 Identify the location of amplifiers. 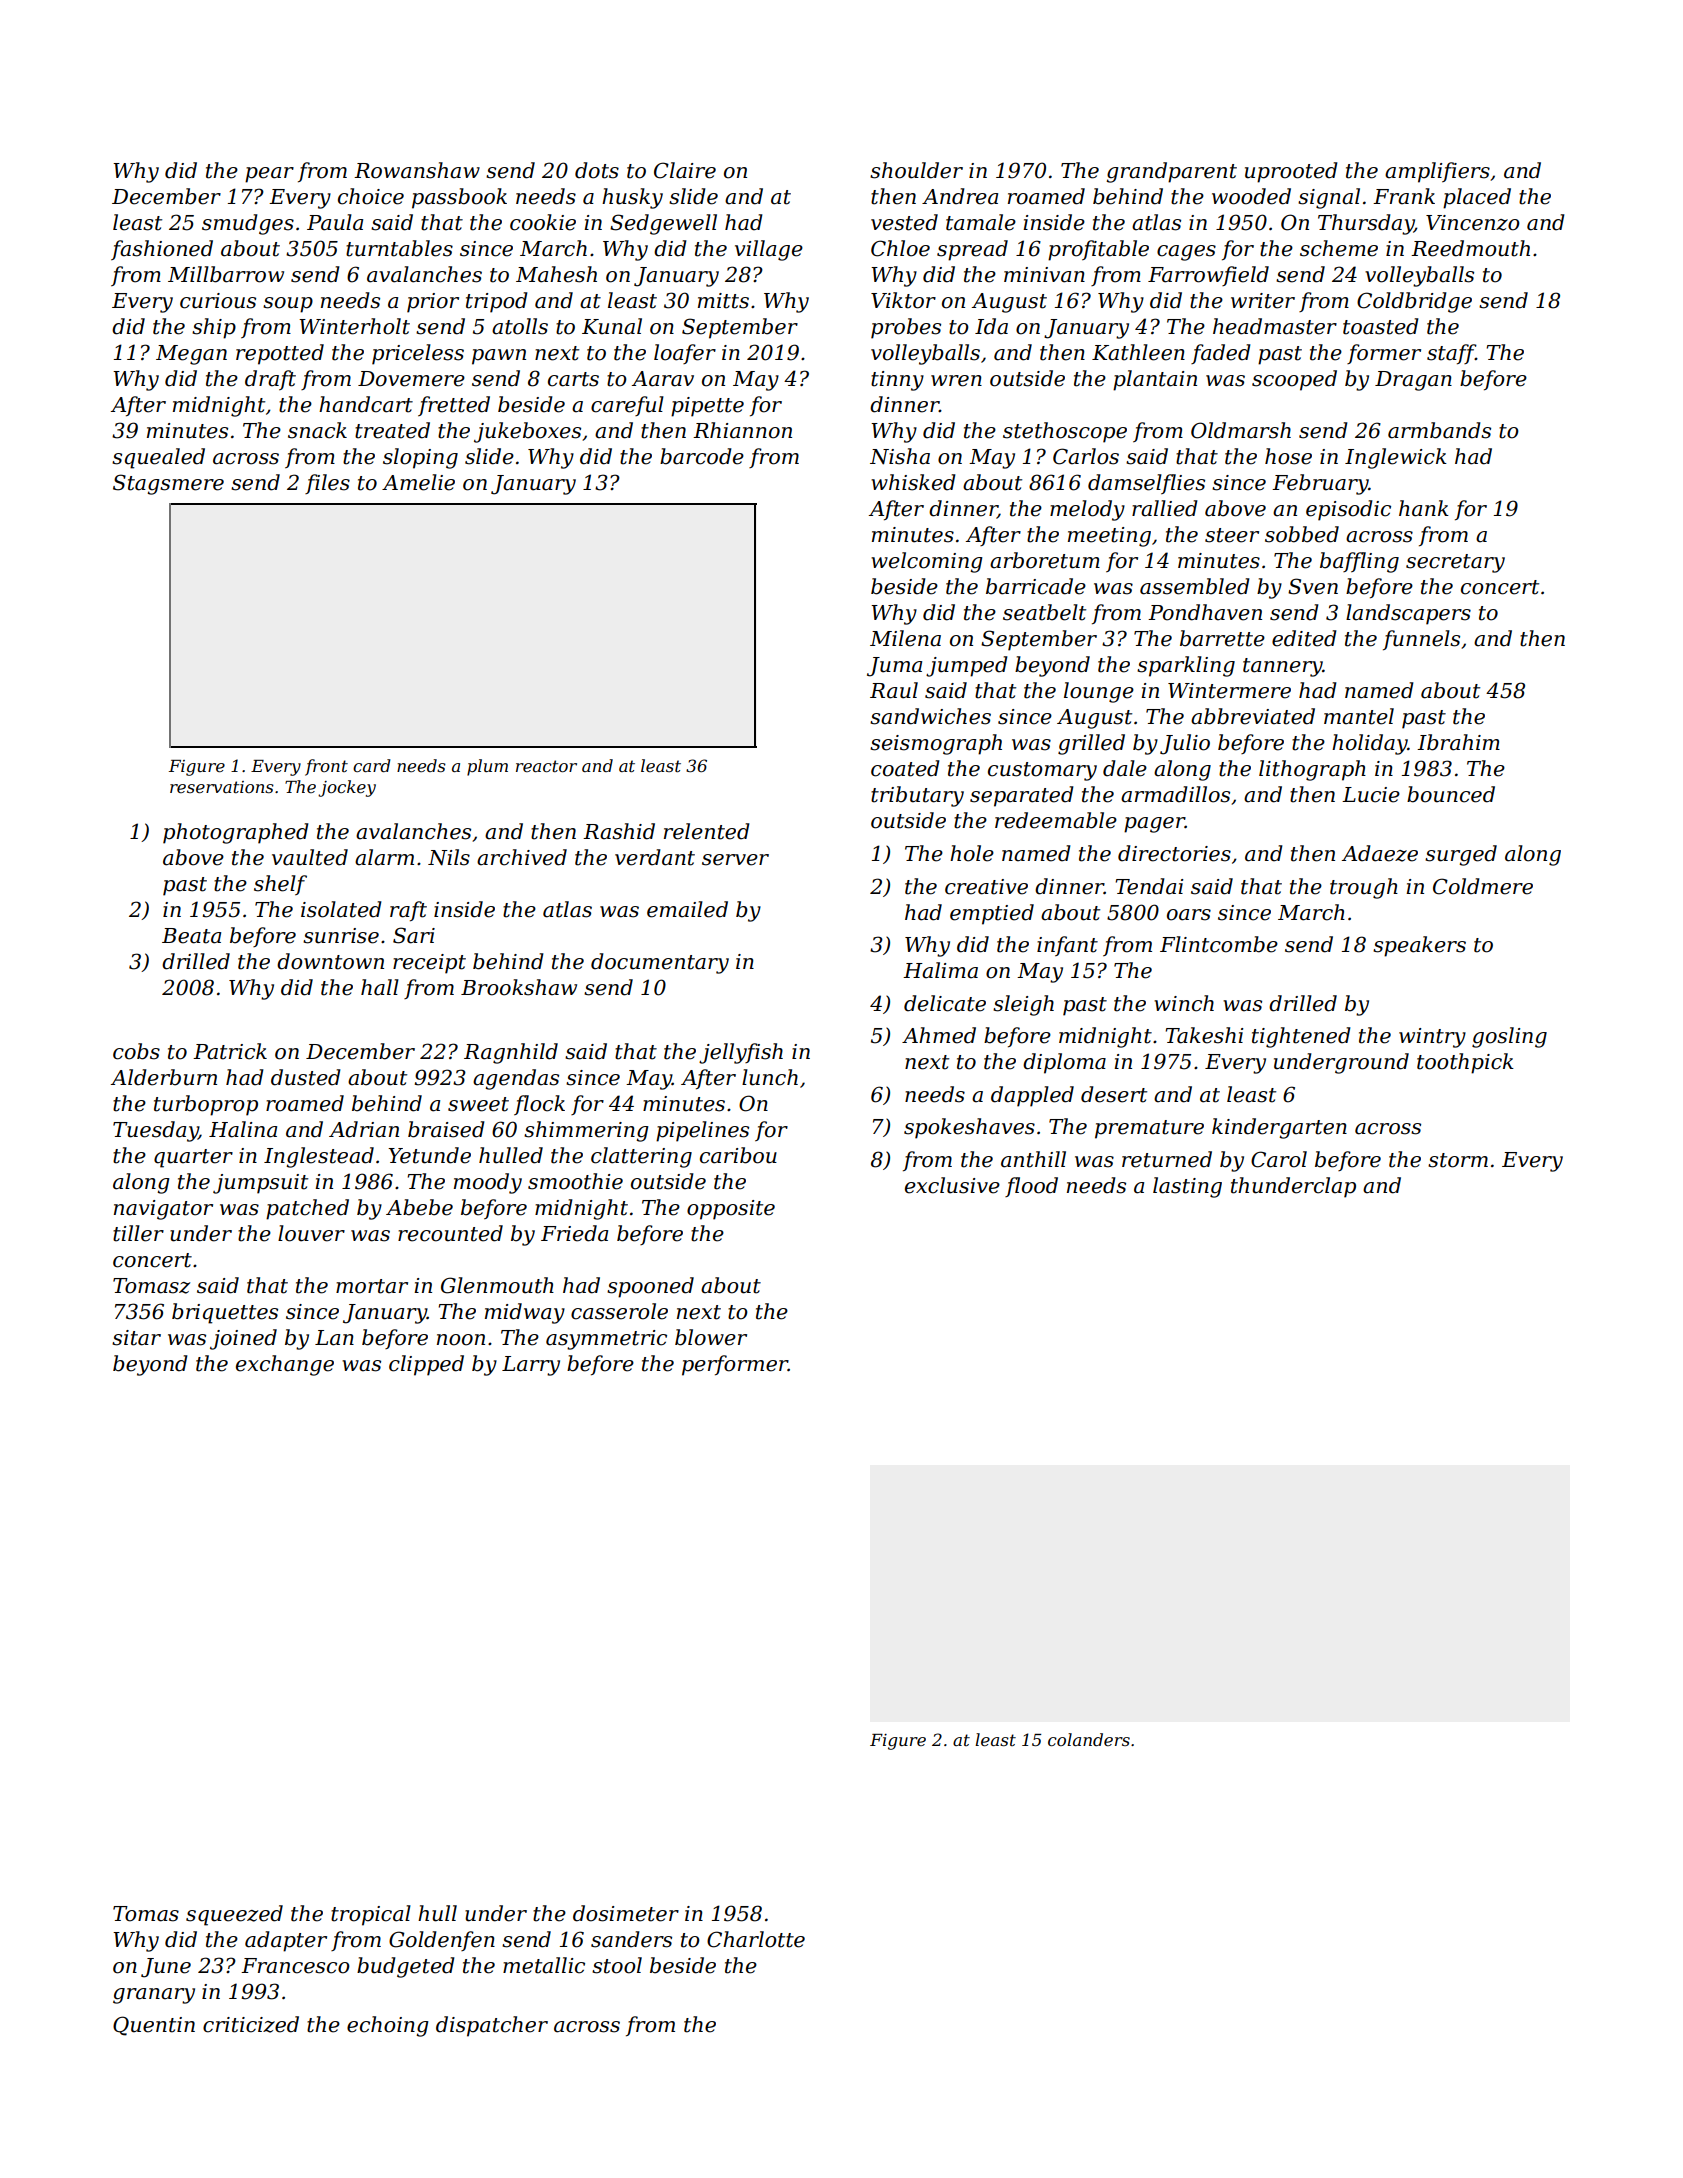
(1437, 172).
